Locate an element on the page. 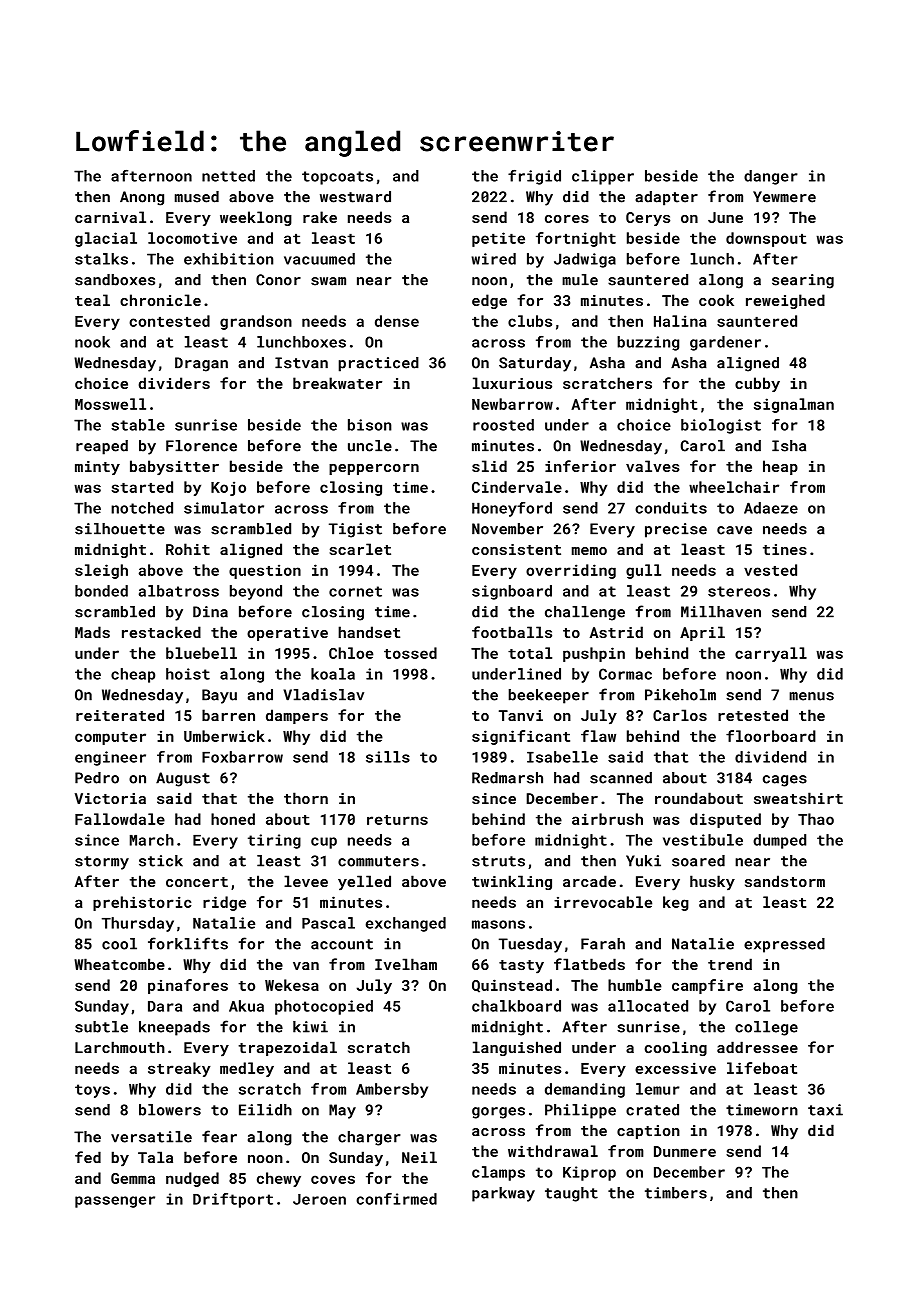 The image size is (924, 1308). searing is located at coordinates (803, 281).
